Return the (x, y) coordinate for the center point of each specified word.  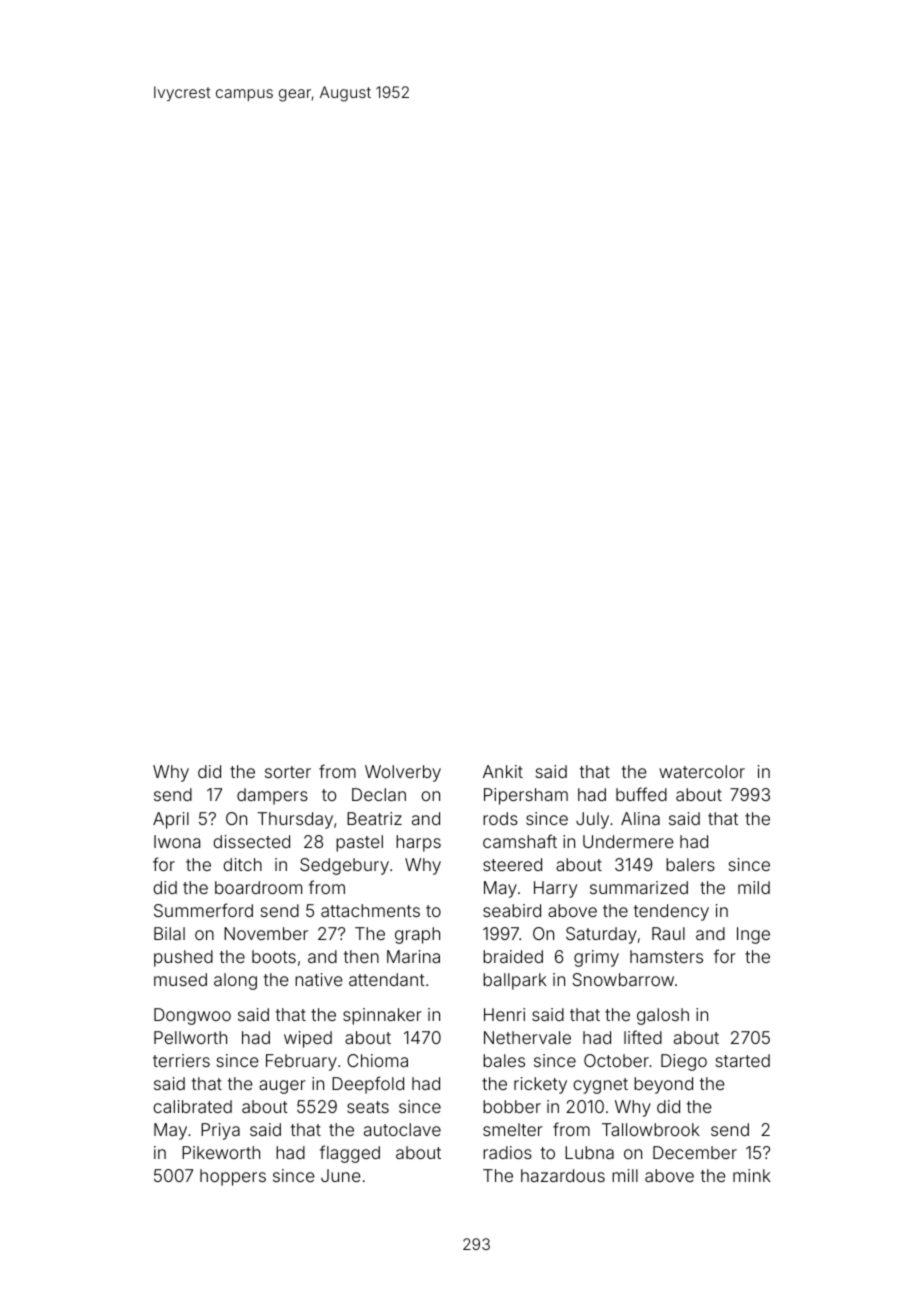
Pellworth (190, 1037)
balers (690, 864)
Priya (220, 1131)
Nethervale (527, 1037)
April (171, 820)
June (341, 1175)
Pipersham (526, 796)
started (743, 1060)
